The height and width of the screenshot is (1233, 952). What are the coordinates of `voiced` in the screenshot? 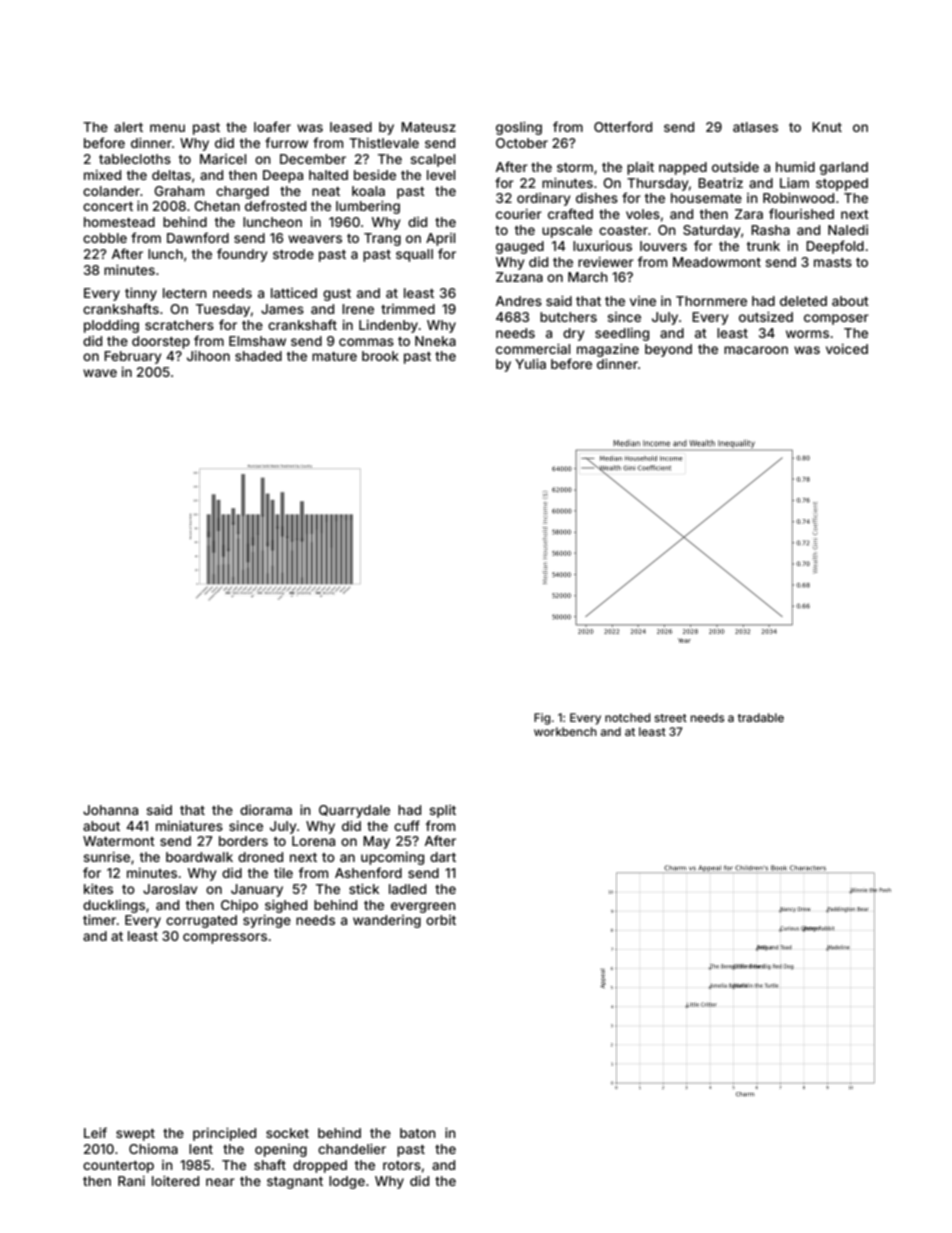 It's located at (847, 349).
